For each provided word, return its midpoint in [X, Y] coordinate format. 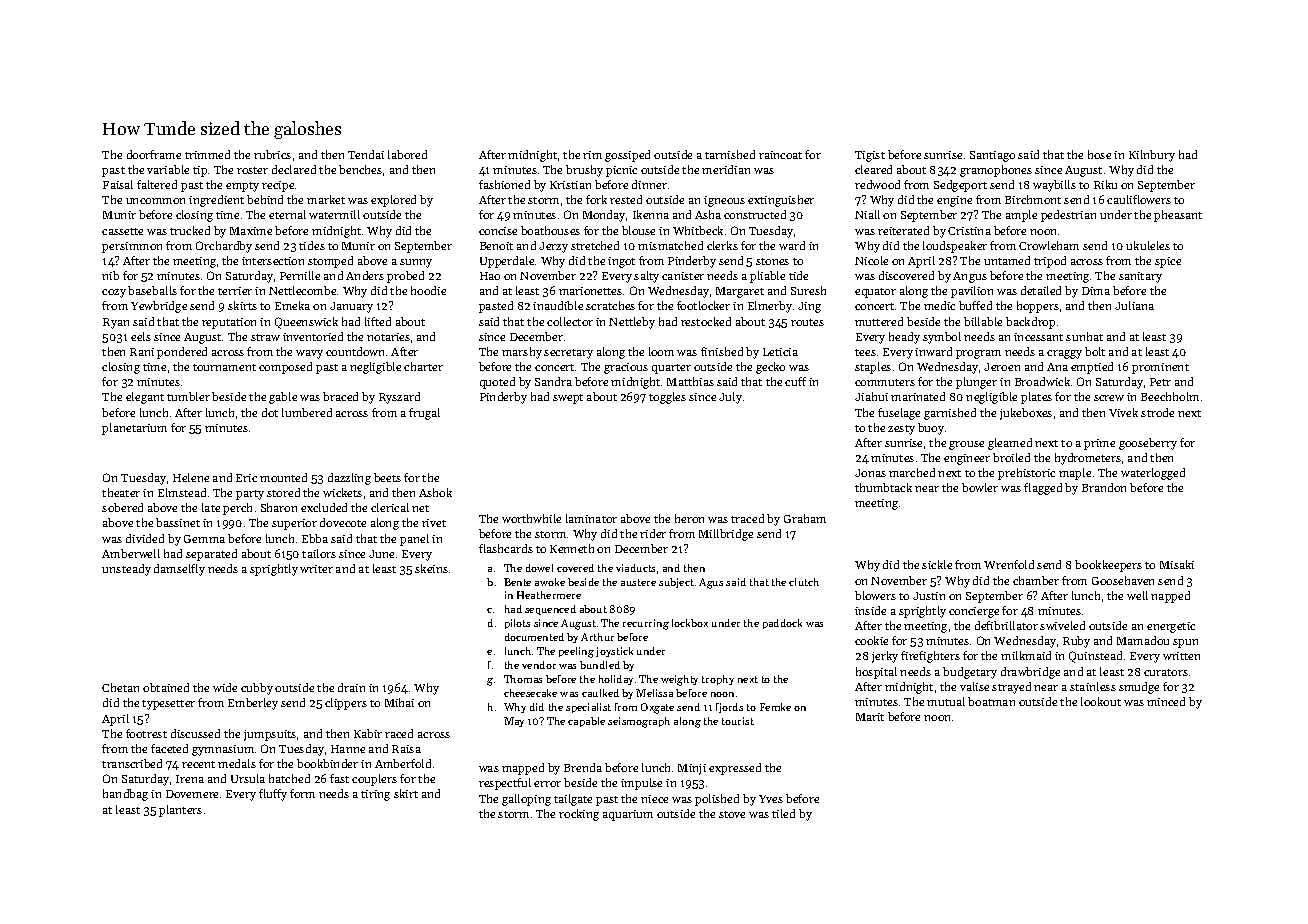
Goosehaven [1123, 580]
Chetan [120, 687]
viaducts [635, 568]
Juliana [1134, 305]
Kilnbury [1152, 156]
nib [110, 275]
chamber [1036, 580]
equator [875, 293]
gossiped [627, 156]
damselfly [179, 570]
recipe [278, 186]
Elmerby [770, 307]
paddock [782, 624]
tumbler [188, 396]
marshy [522, 353]
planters [180, 811]
